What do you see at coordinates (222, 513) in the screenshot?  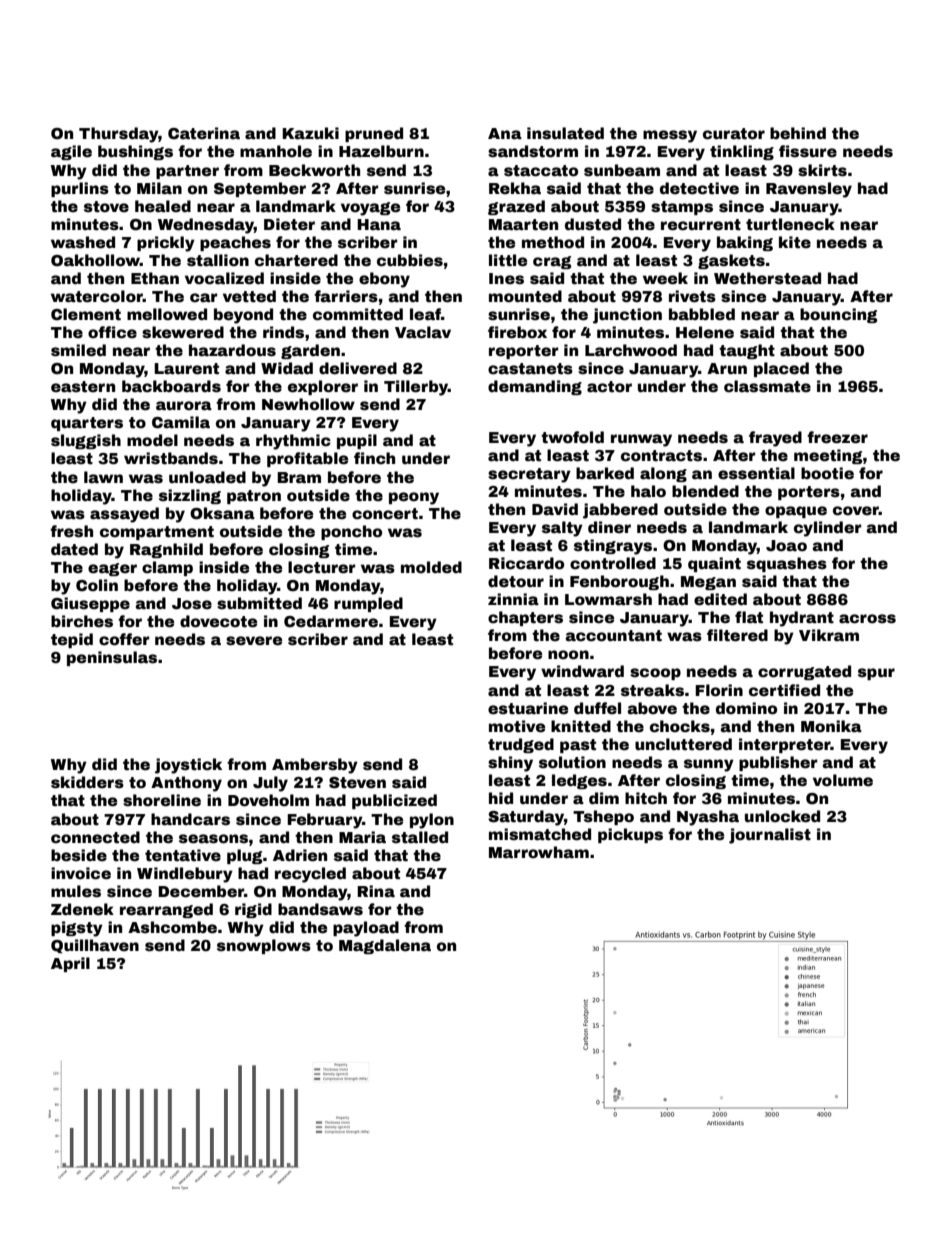 I see `Oksana` at bounding box center [222, 513].
